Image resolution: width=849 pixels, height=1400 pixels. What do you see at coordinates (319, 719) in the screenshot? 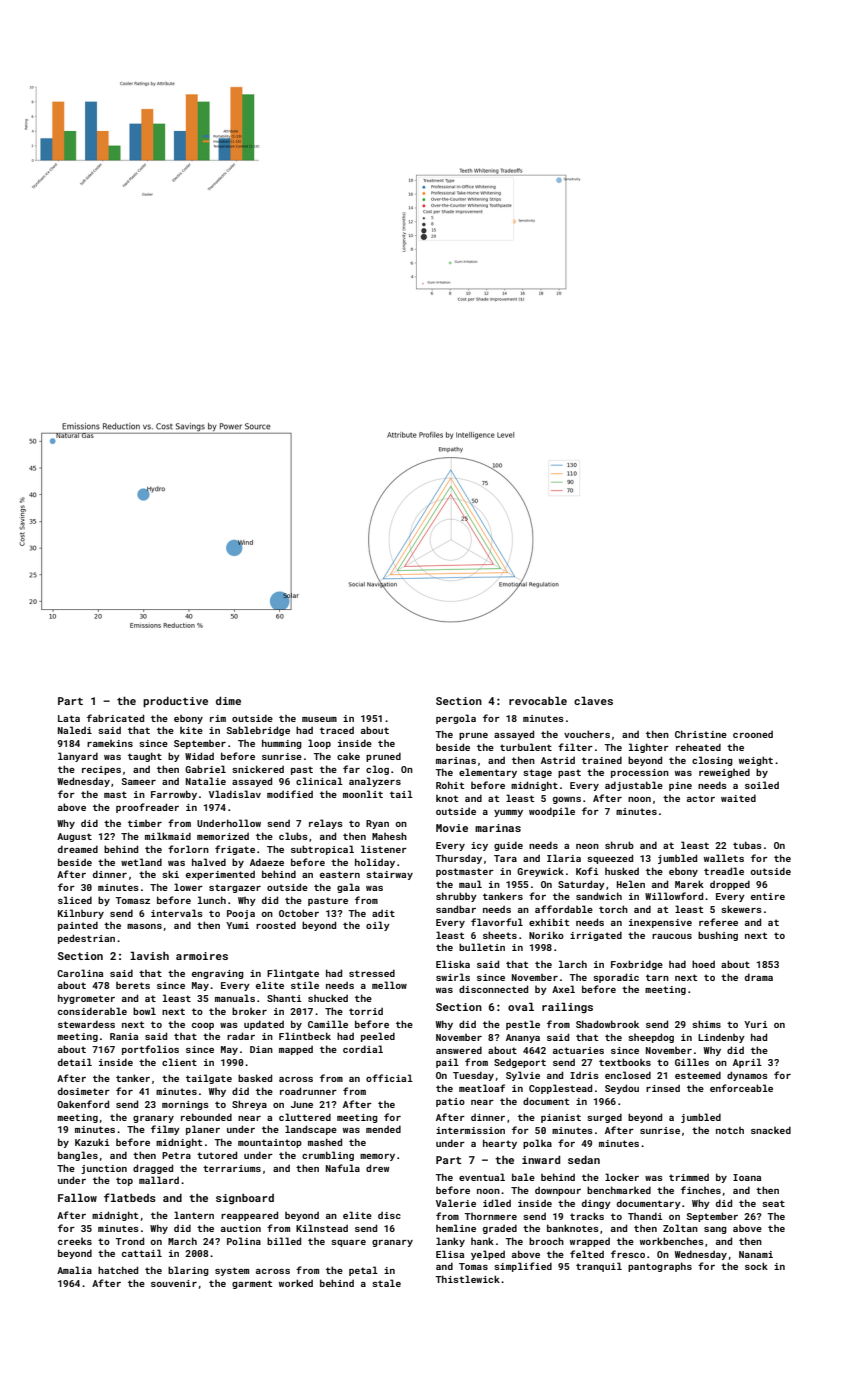
I see `museum` at bounding box center [319, 719].
